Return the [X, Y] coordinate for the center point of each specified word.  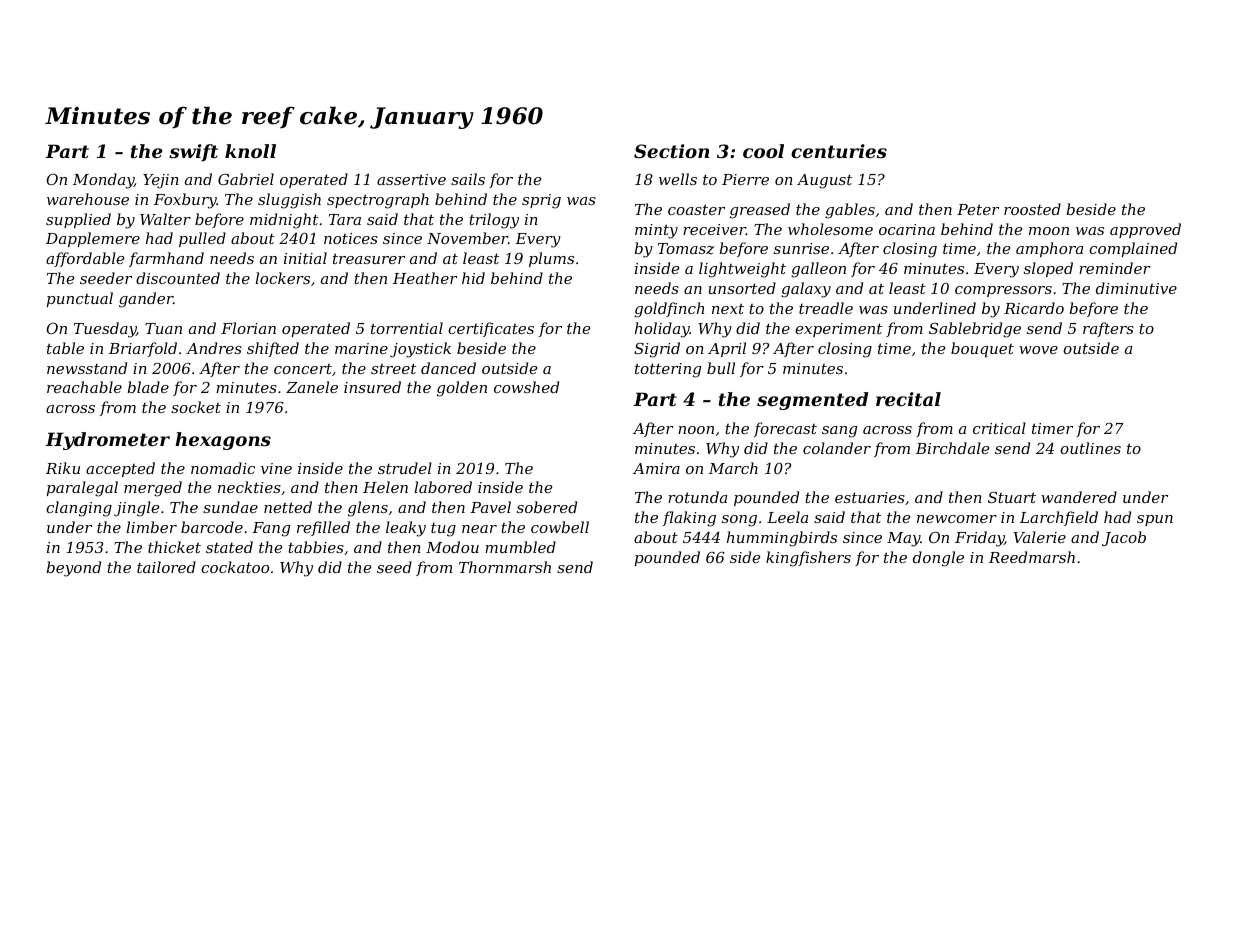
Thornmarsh [505, 567]
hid [473, 278]
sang [839, 432]
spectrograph [378, 201]
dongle [938, 559]
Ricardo [1034, 308]
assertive [411, 179]
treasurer [369, 258]
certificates [491, 329]
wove [1038, 350]
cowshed [526, 387]
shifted [273, 349]
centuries [839, 151]
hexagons [223, 441]
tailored [166, 567]
